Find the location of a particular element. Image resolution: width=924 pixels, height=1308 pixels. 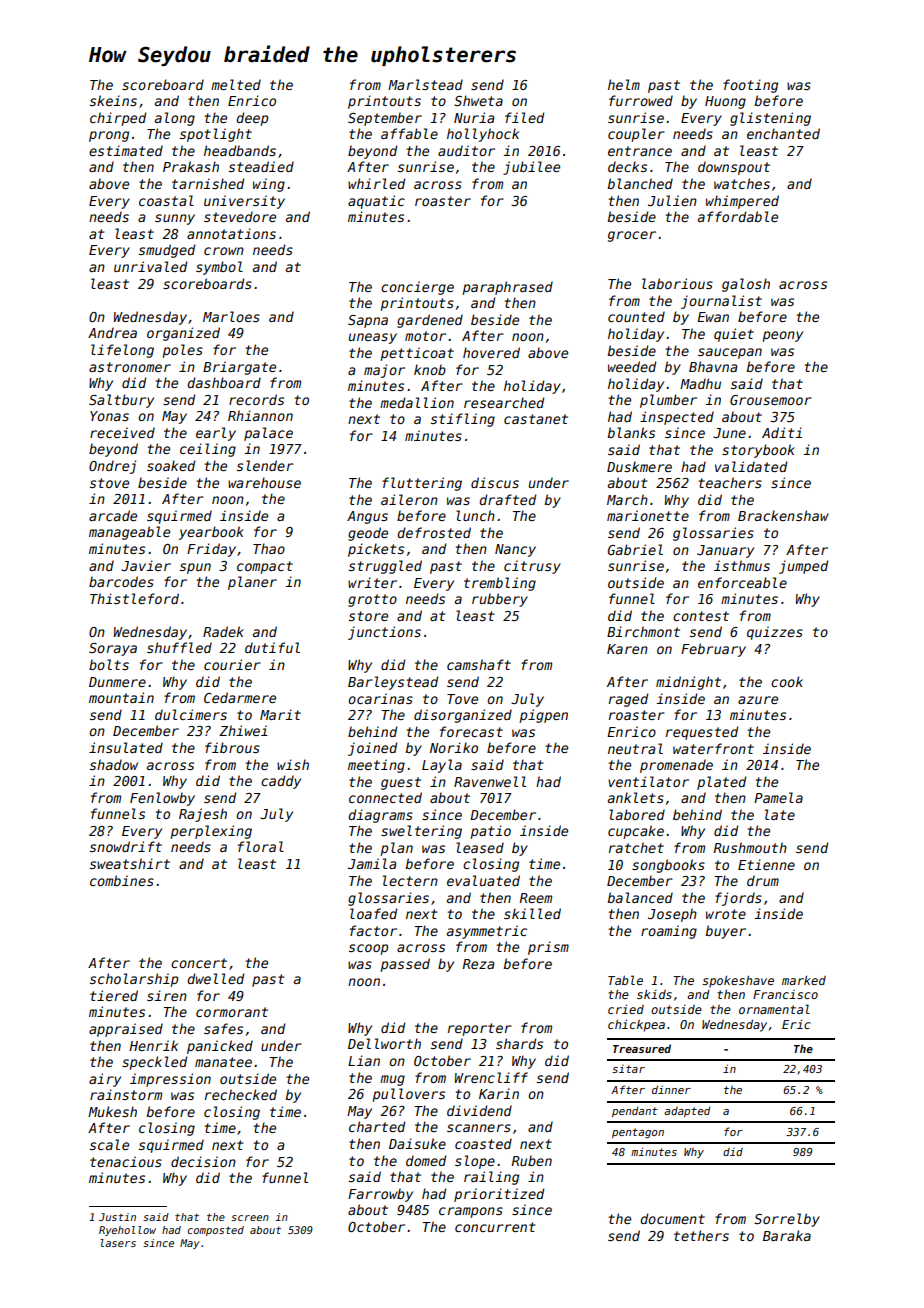

whirled is located at coordinates (376, 183).
